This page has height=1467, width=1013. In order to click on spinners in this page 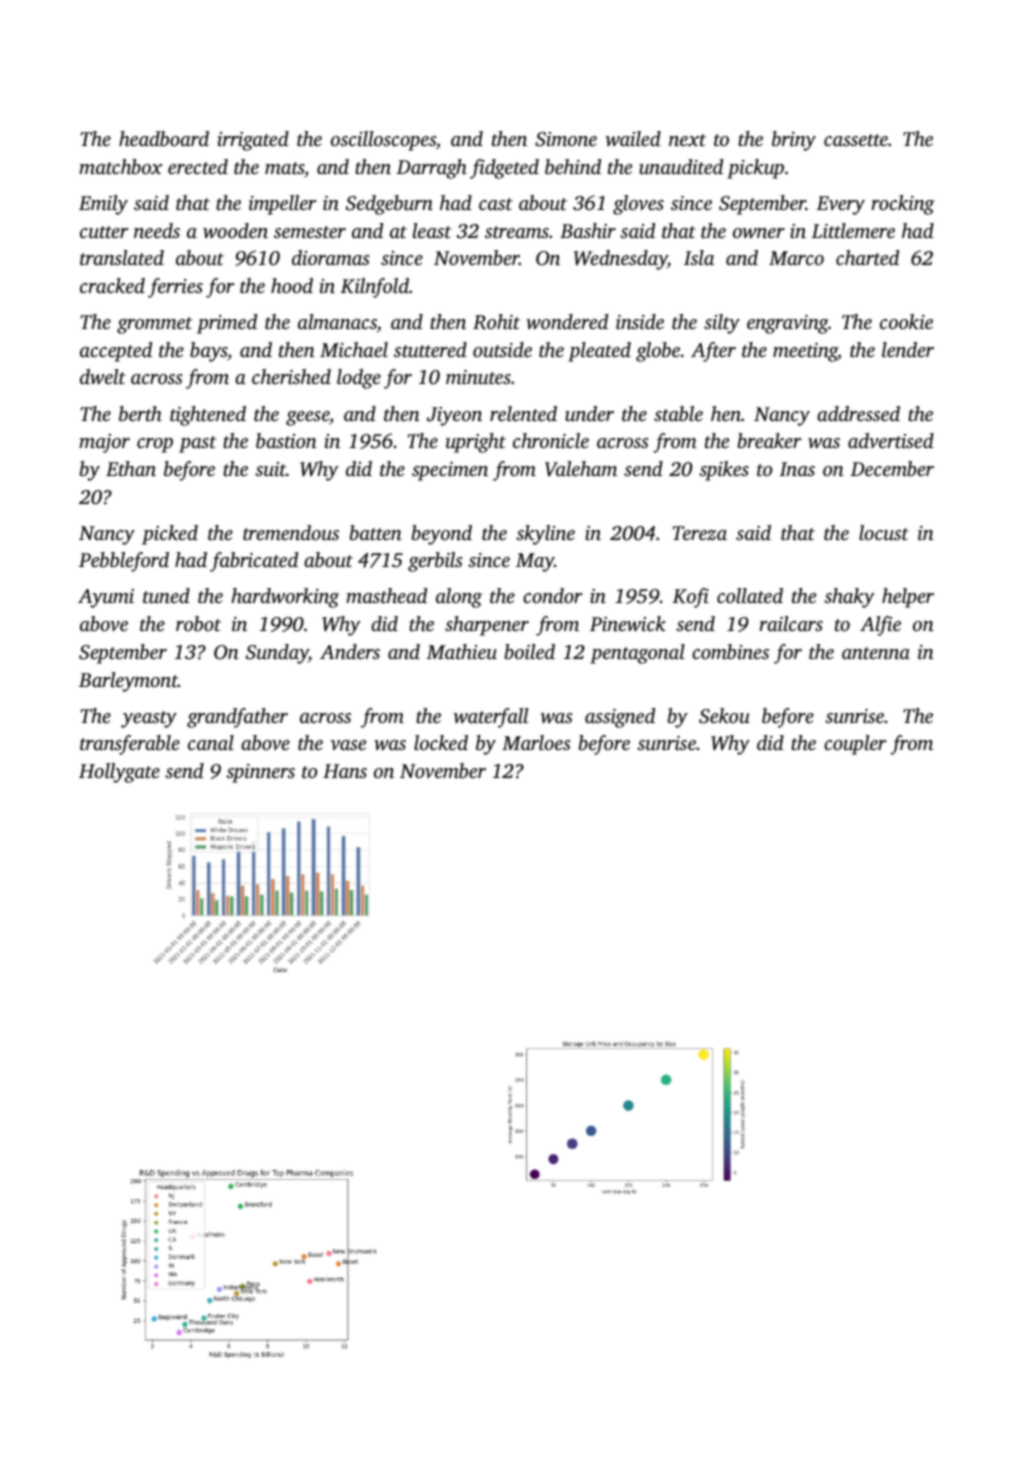, I will do `click(260, 773)`.
